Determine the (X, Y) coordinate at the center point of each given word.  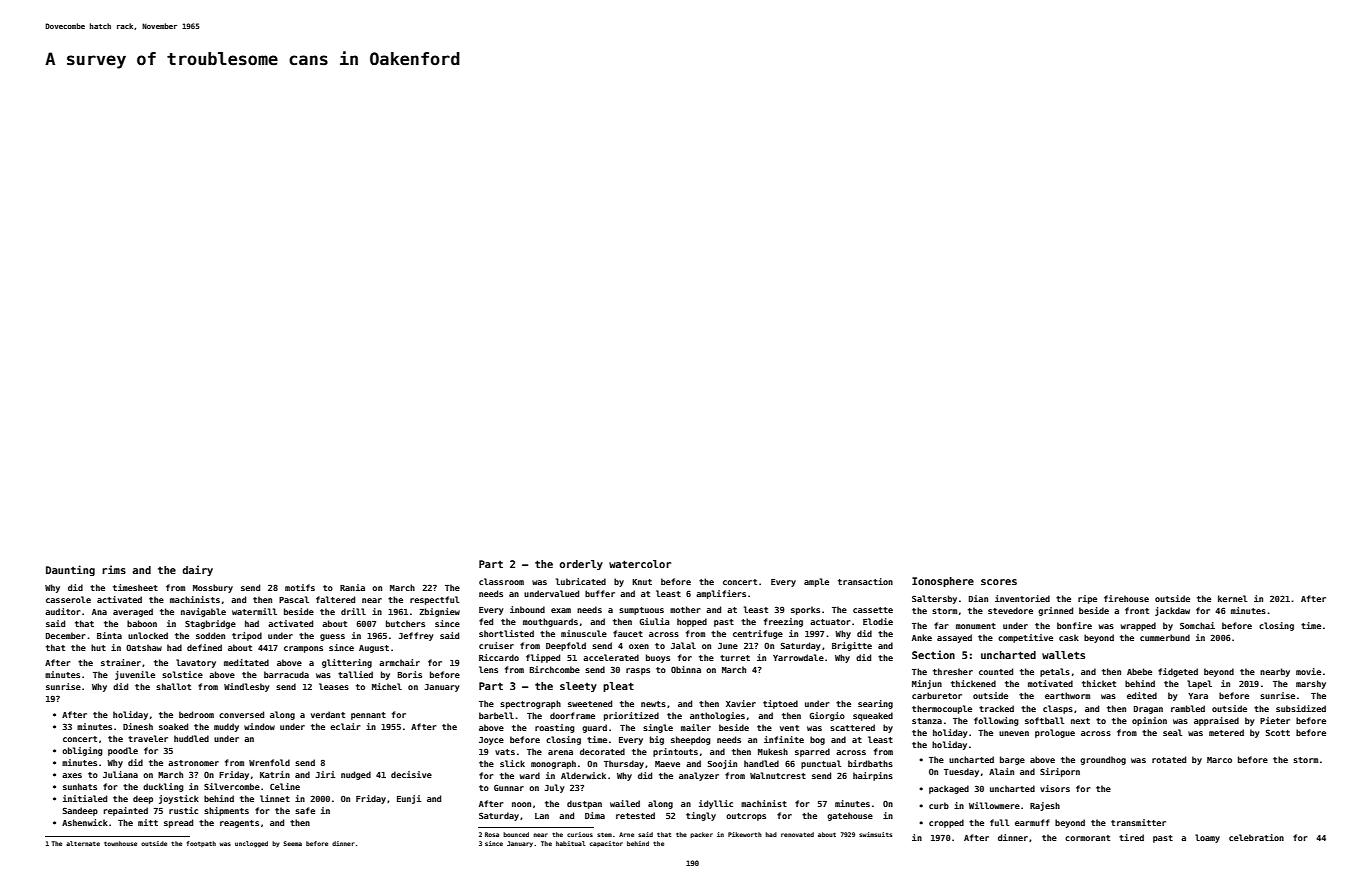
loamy (1207, 838)
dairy (197, 570)
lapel (1199, 684)
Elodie (878, 621)
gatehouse (850, 816)
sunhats (80, 786)
